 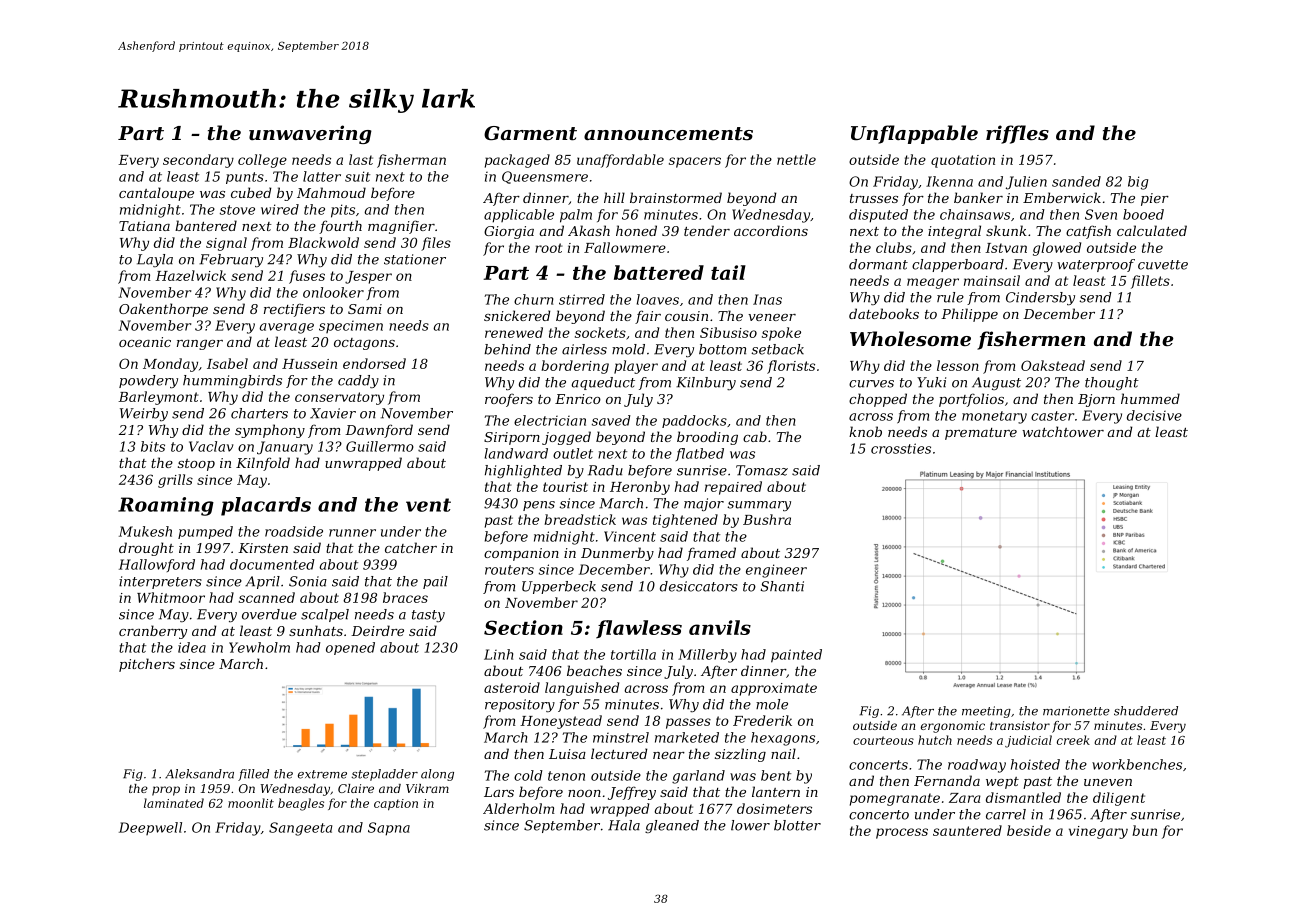 I want to click on decisive, so click(x=1154, y=415).
